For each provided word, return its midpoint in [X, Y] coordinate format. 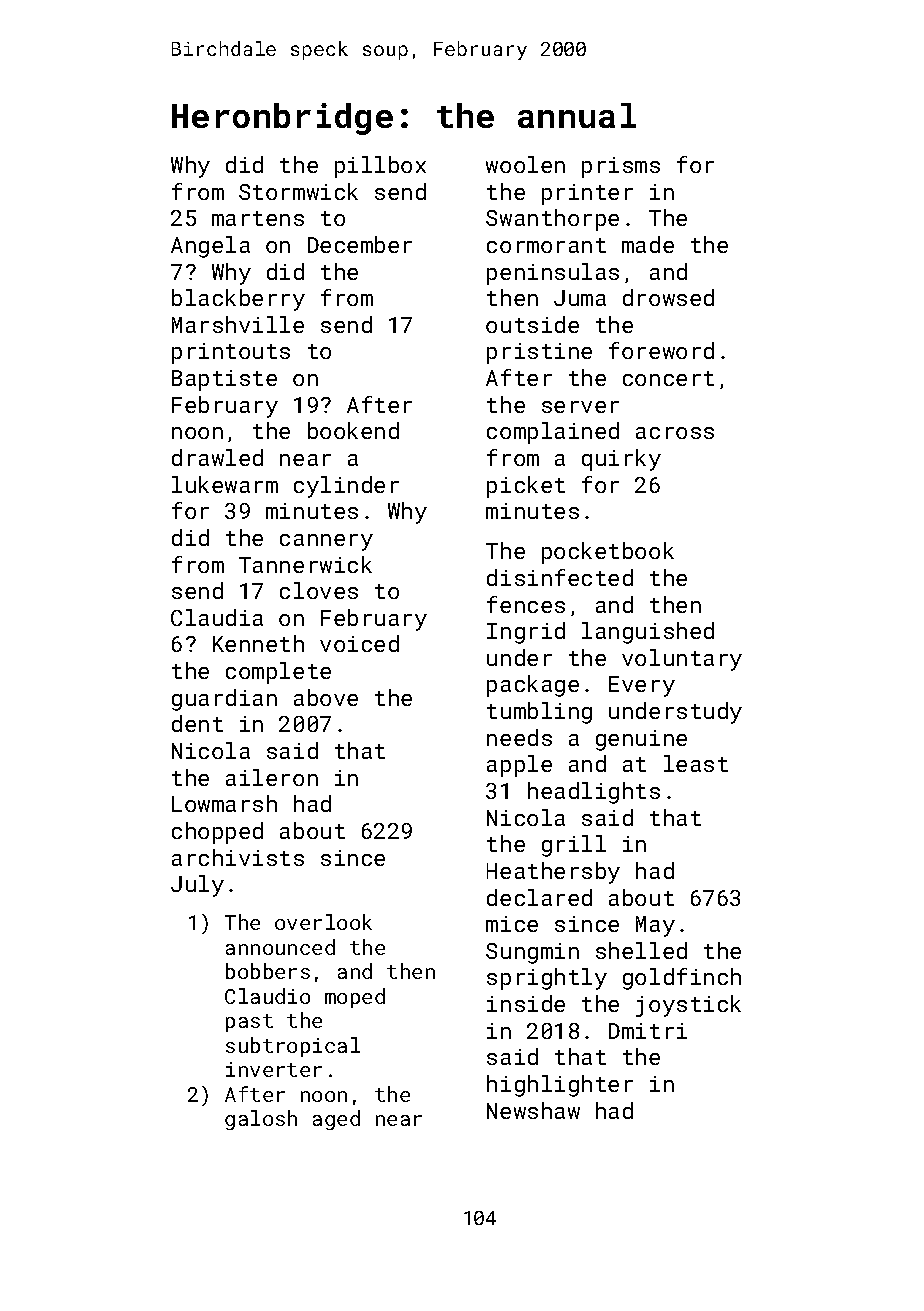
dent [197, 723]
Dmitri [648, 1031]
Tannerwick [305, 564]
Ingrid [526, 633]
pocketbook [608, 553]
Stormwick [298, 191]
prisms [621, 167]
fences [526, 604]
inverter [274, 1069]
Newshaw [533, 1110]
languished [648, 633]
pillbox [380, 167]
